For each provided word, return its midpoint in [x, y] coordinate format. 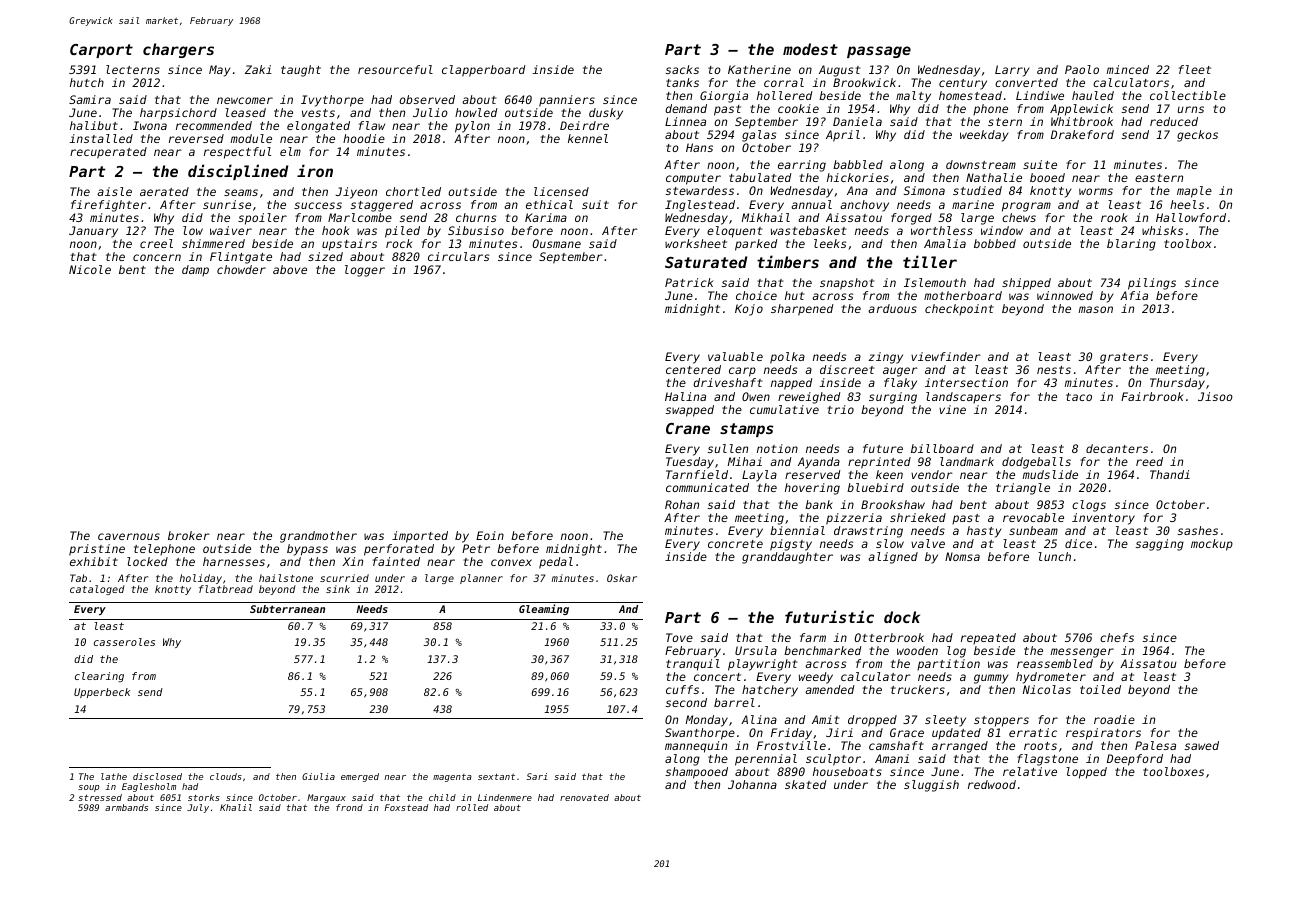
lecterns [133, 69]
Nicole [90, 269]
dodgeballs [1036, 463]
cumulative [784, 409]
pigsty [791, 545]
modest [810, 49]
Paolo [1082, 69]
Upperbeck [102, 693]
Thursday [1177, 384]
